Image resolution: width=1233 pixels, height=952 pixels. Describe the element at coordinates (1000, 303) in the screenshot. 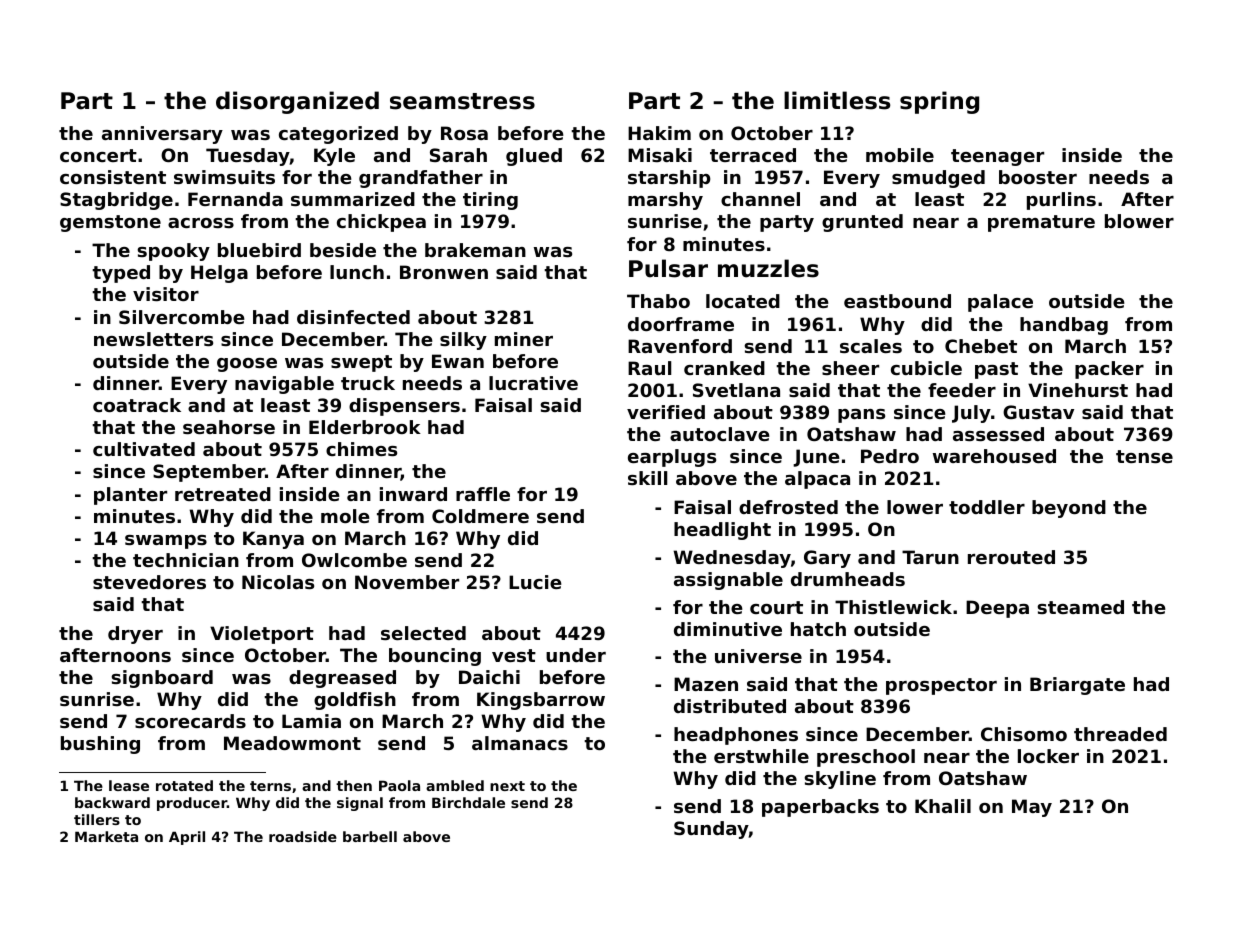

I see `palace` at that location.
